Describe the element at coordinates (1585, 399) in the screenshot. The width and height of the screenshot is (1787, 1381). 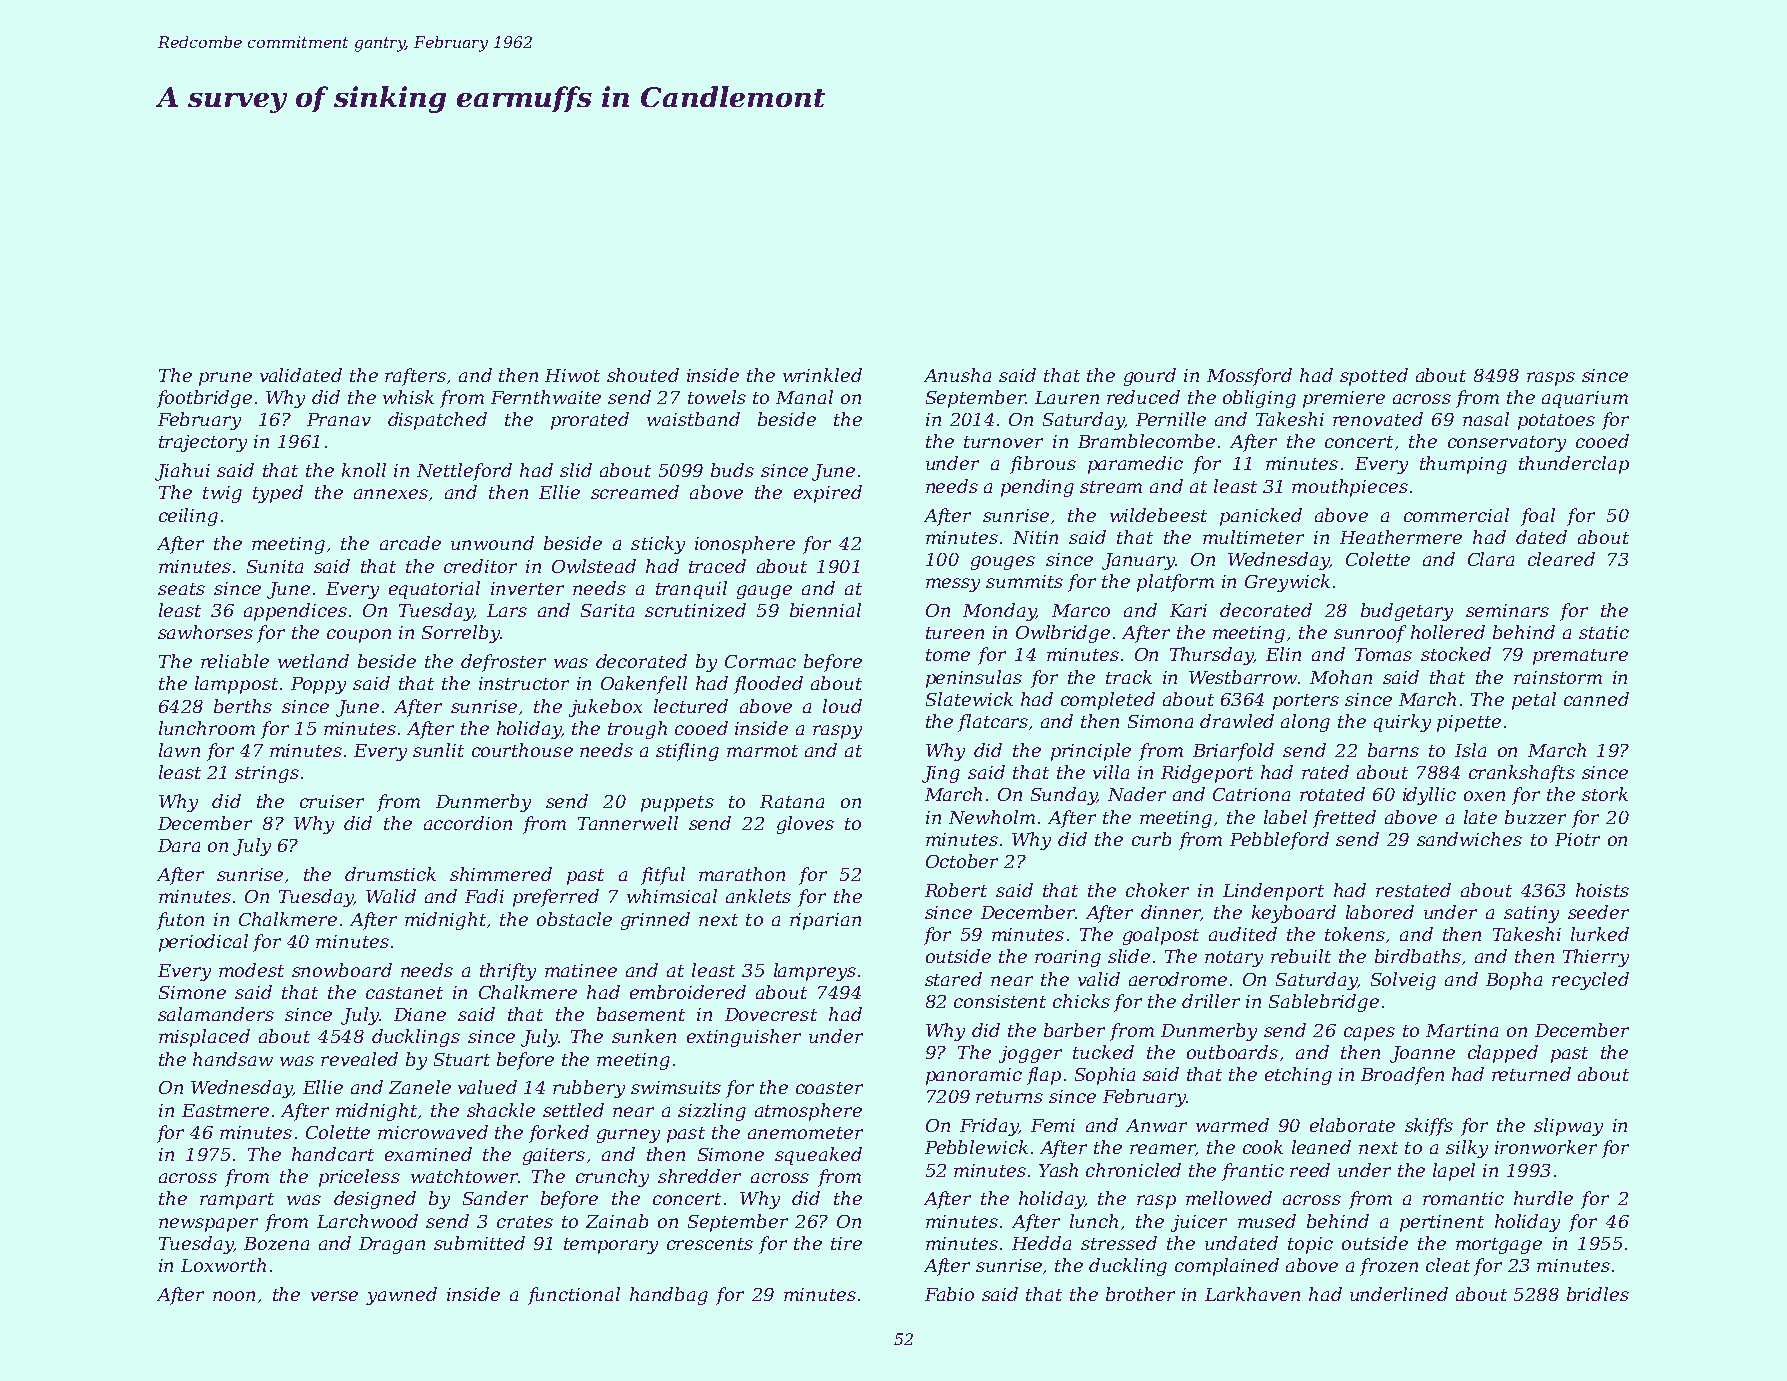
I see `aquarium` at that location.
